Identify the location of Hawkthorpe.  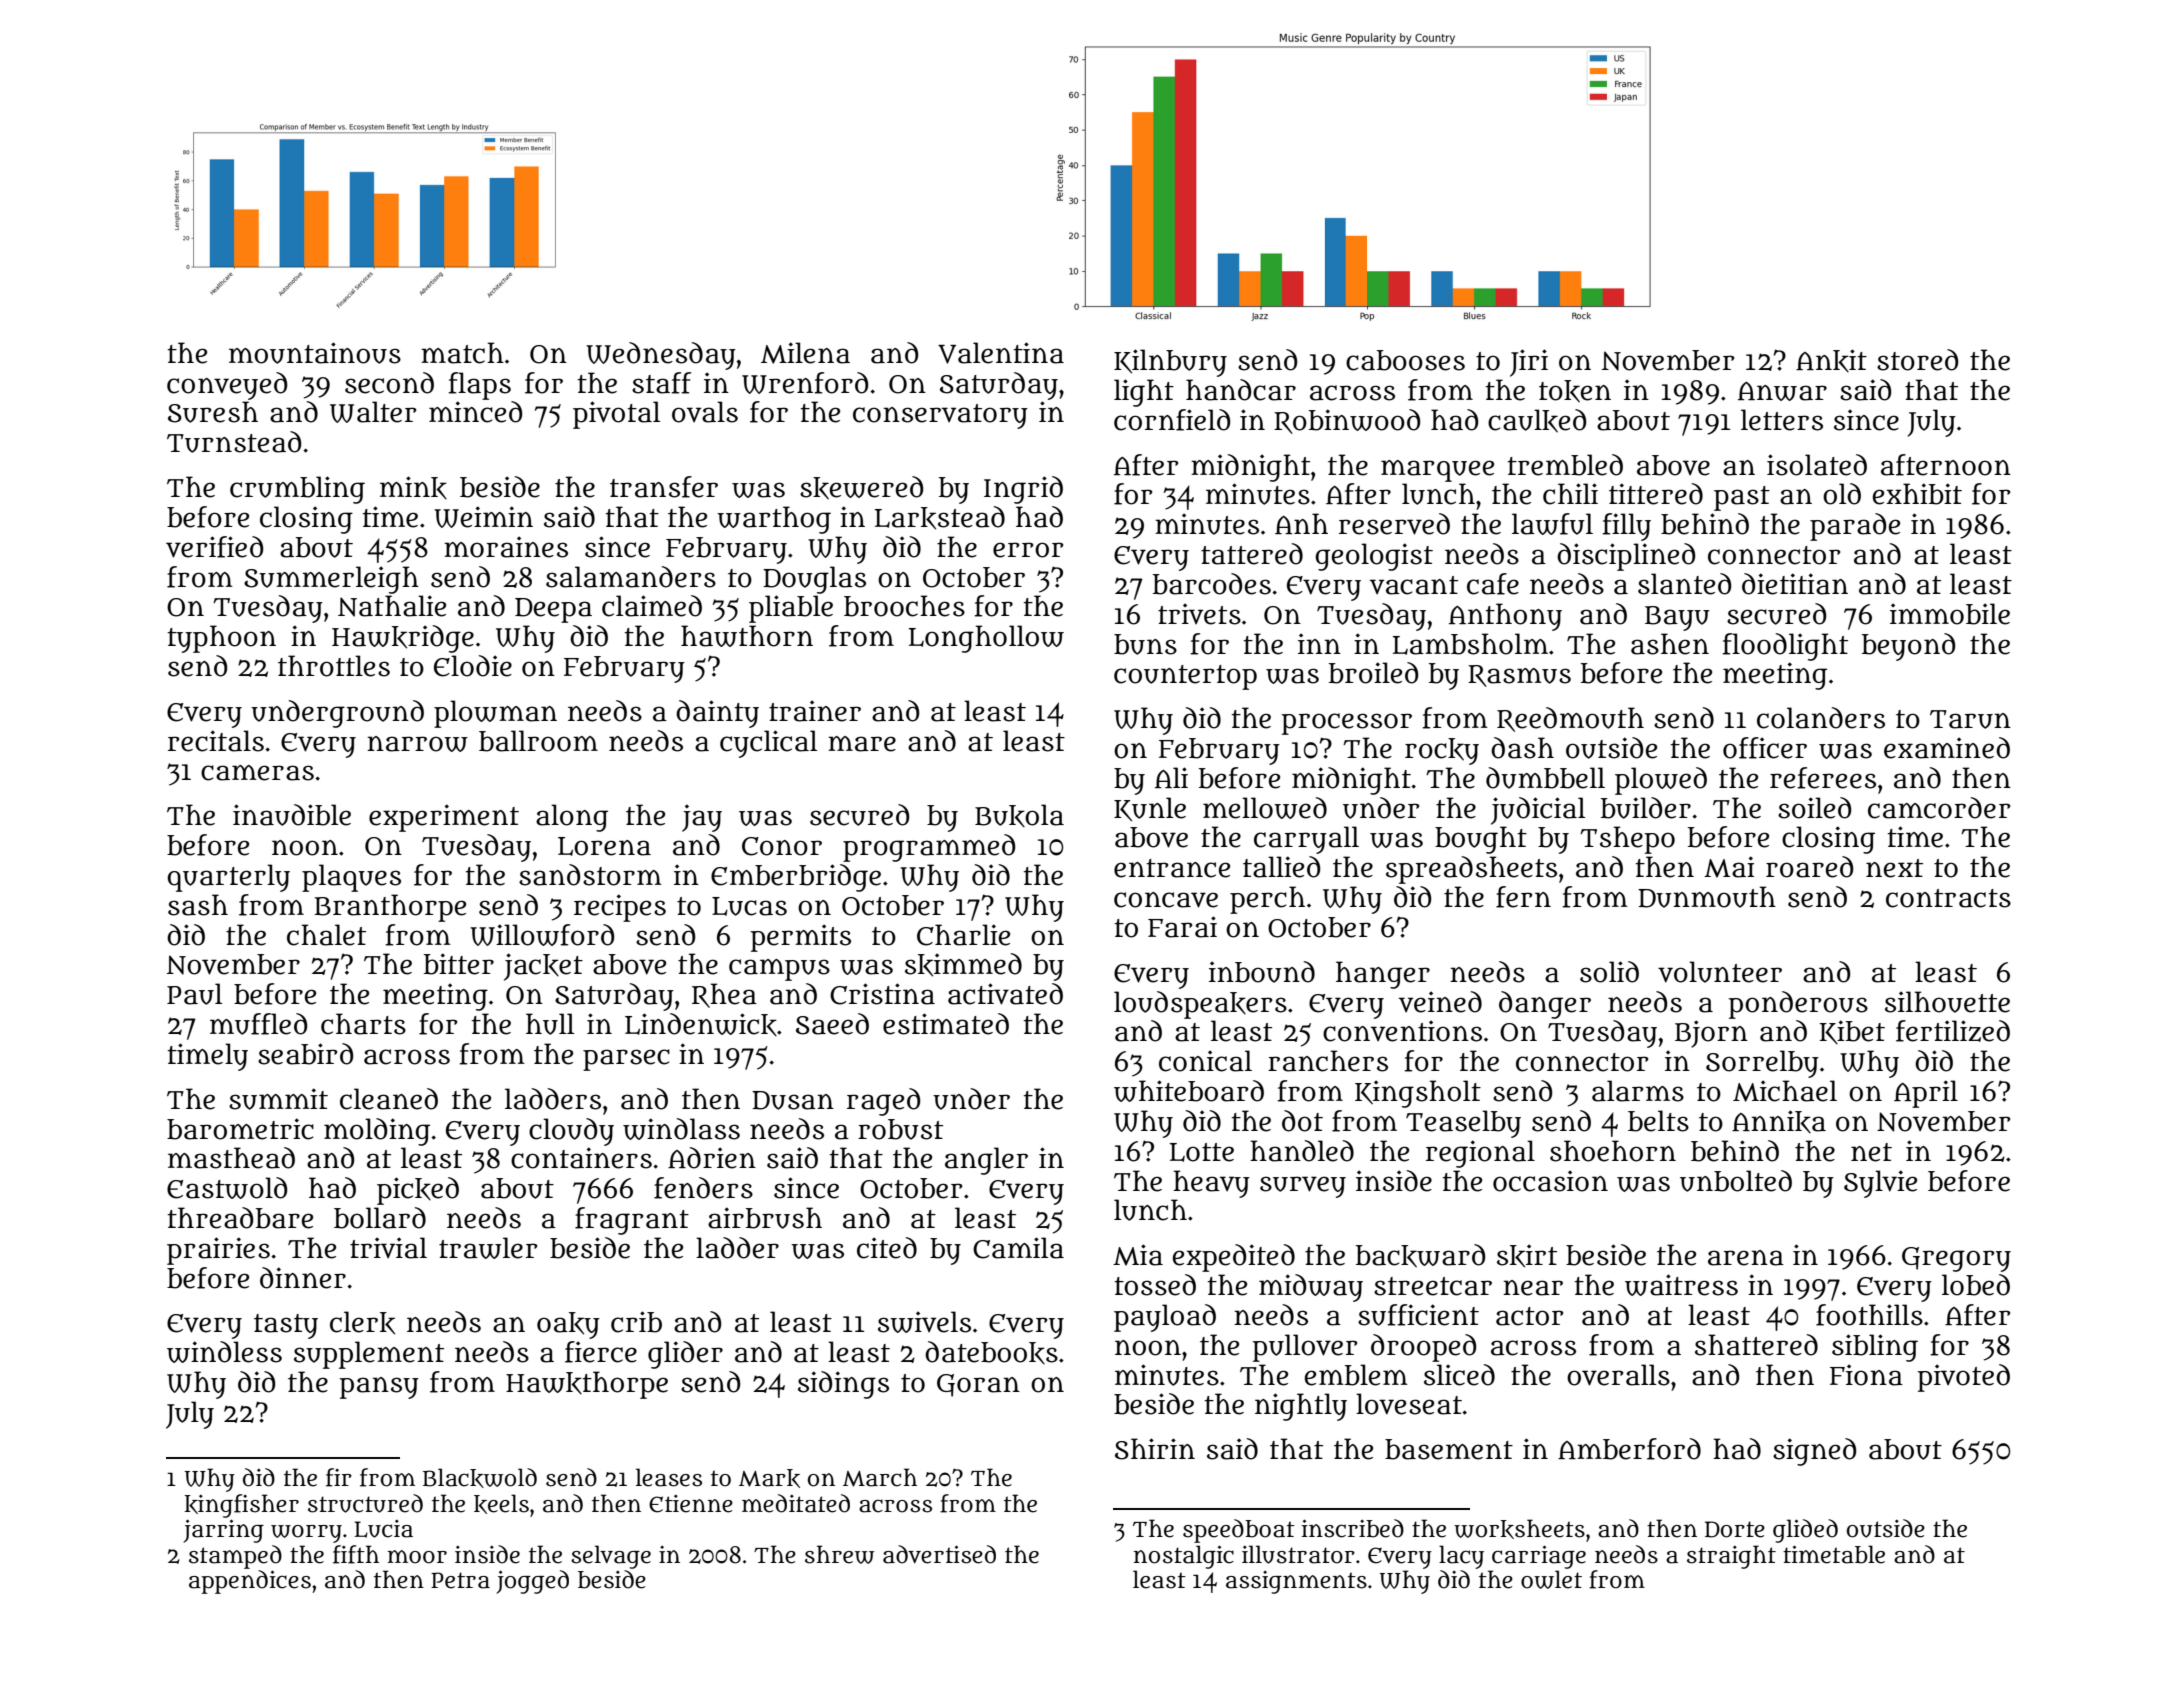
(587, 1385).
